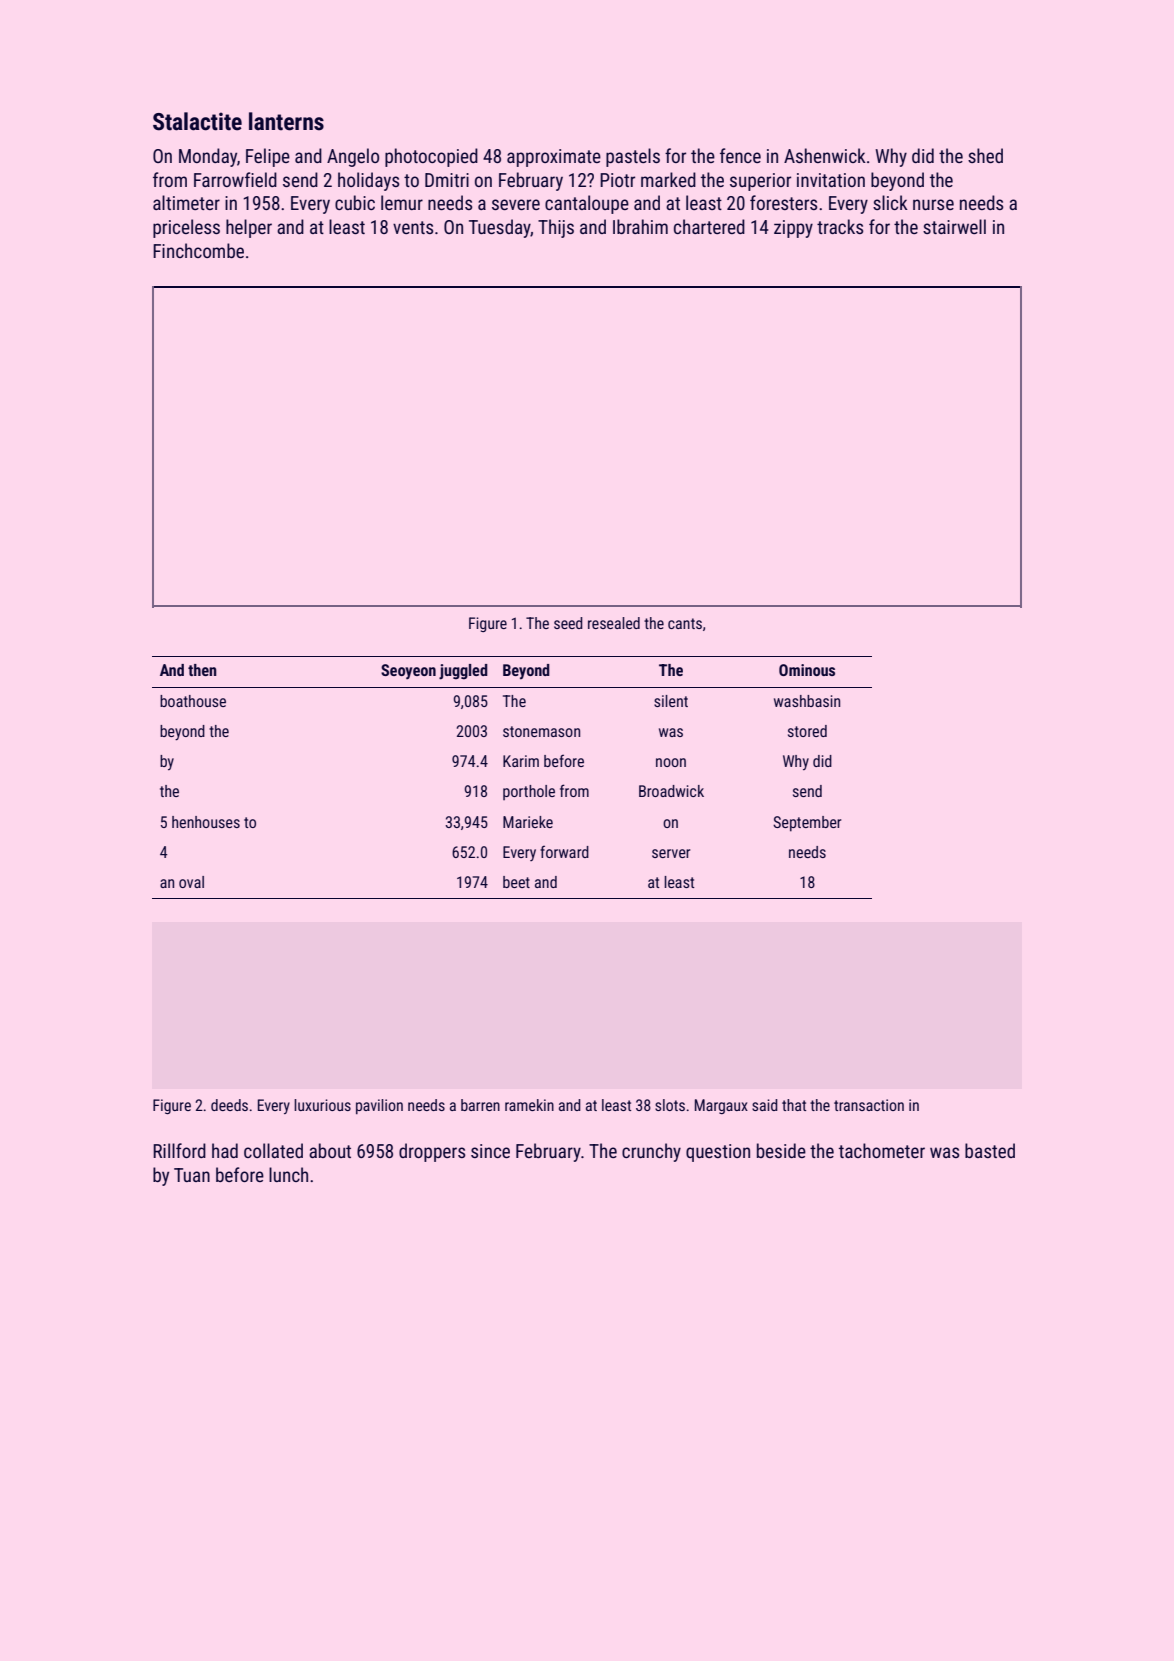 This page has height=1661, width=1174. What do you see at coordinates (288, 1174) in the page?
I see `lunch` at bounding box center [288, 1174].
